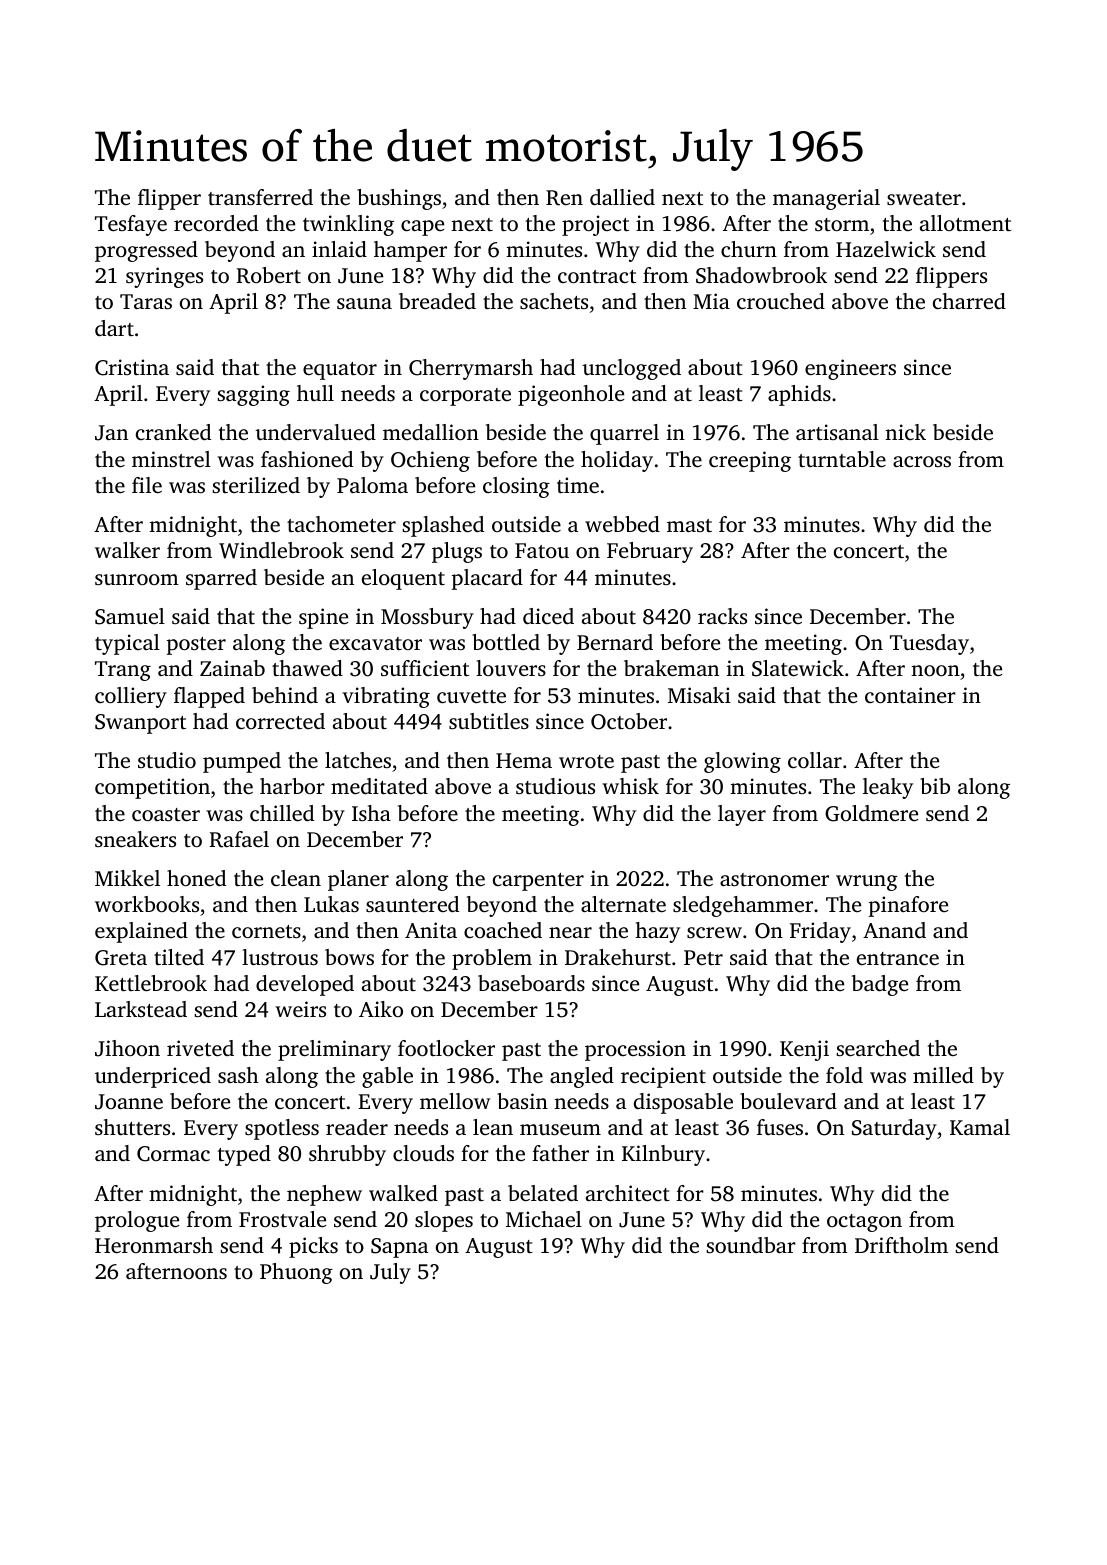 This document has width=1107, height=1565. What do you see at coordinates (282, 1219) in the document?
I see `Frostvale` at bounding box center [282, 1219].
